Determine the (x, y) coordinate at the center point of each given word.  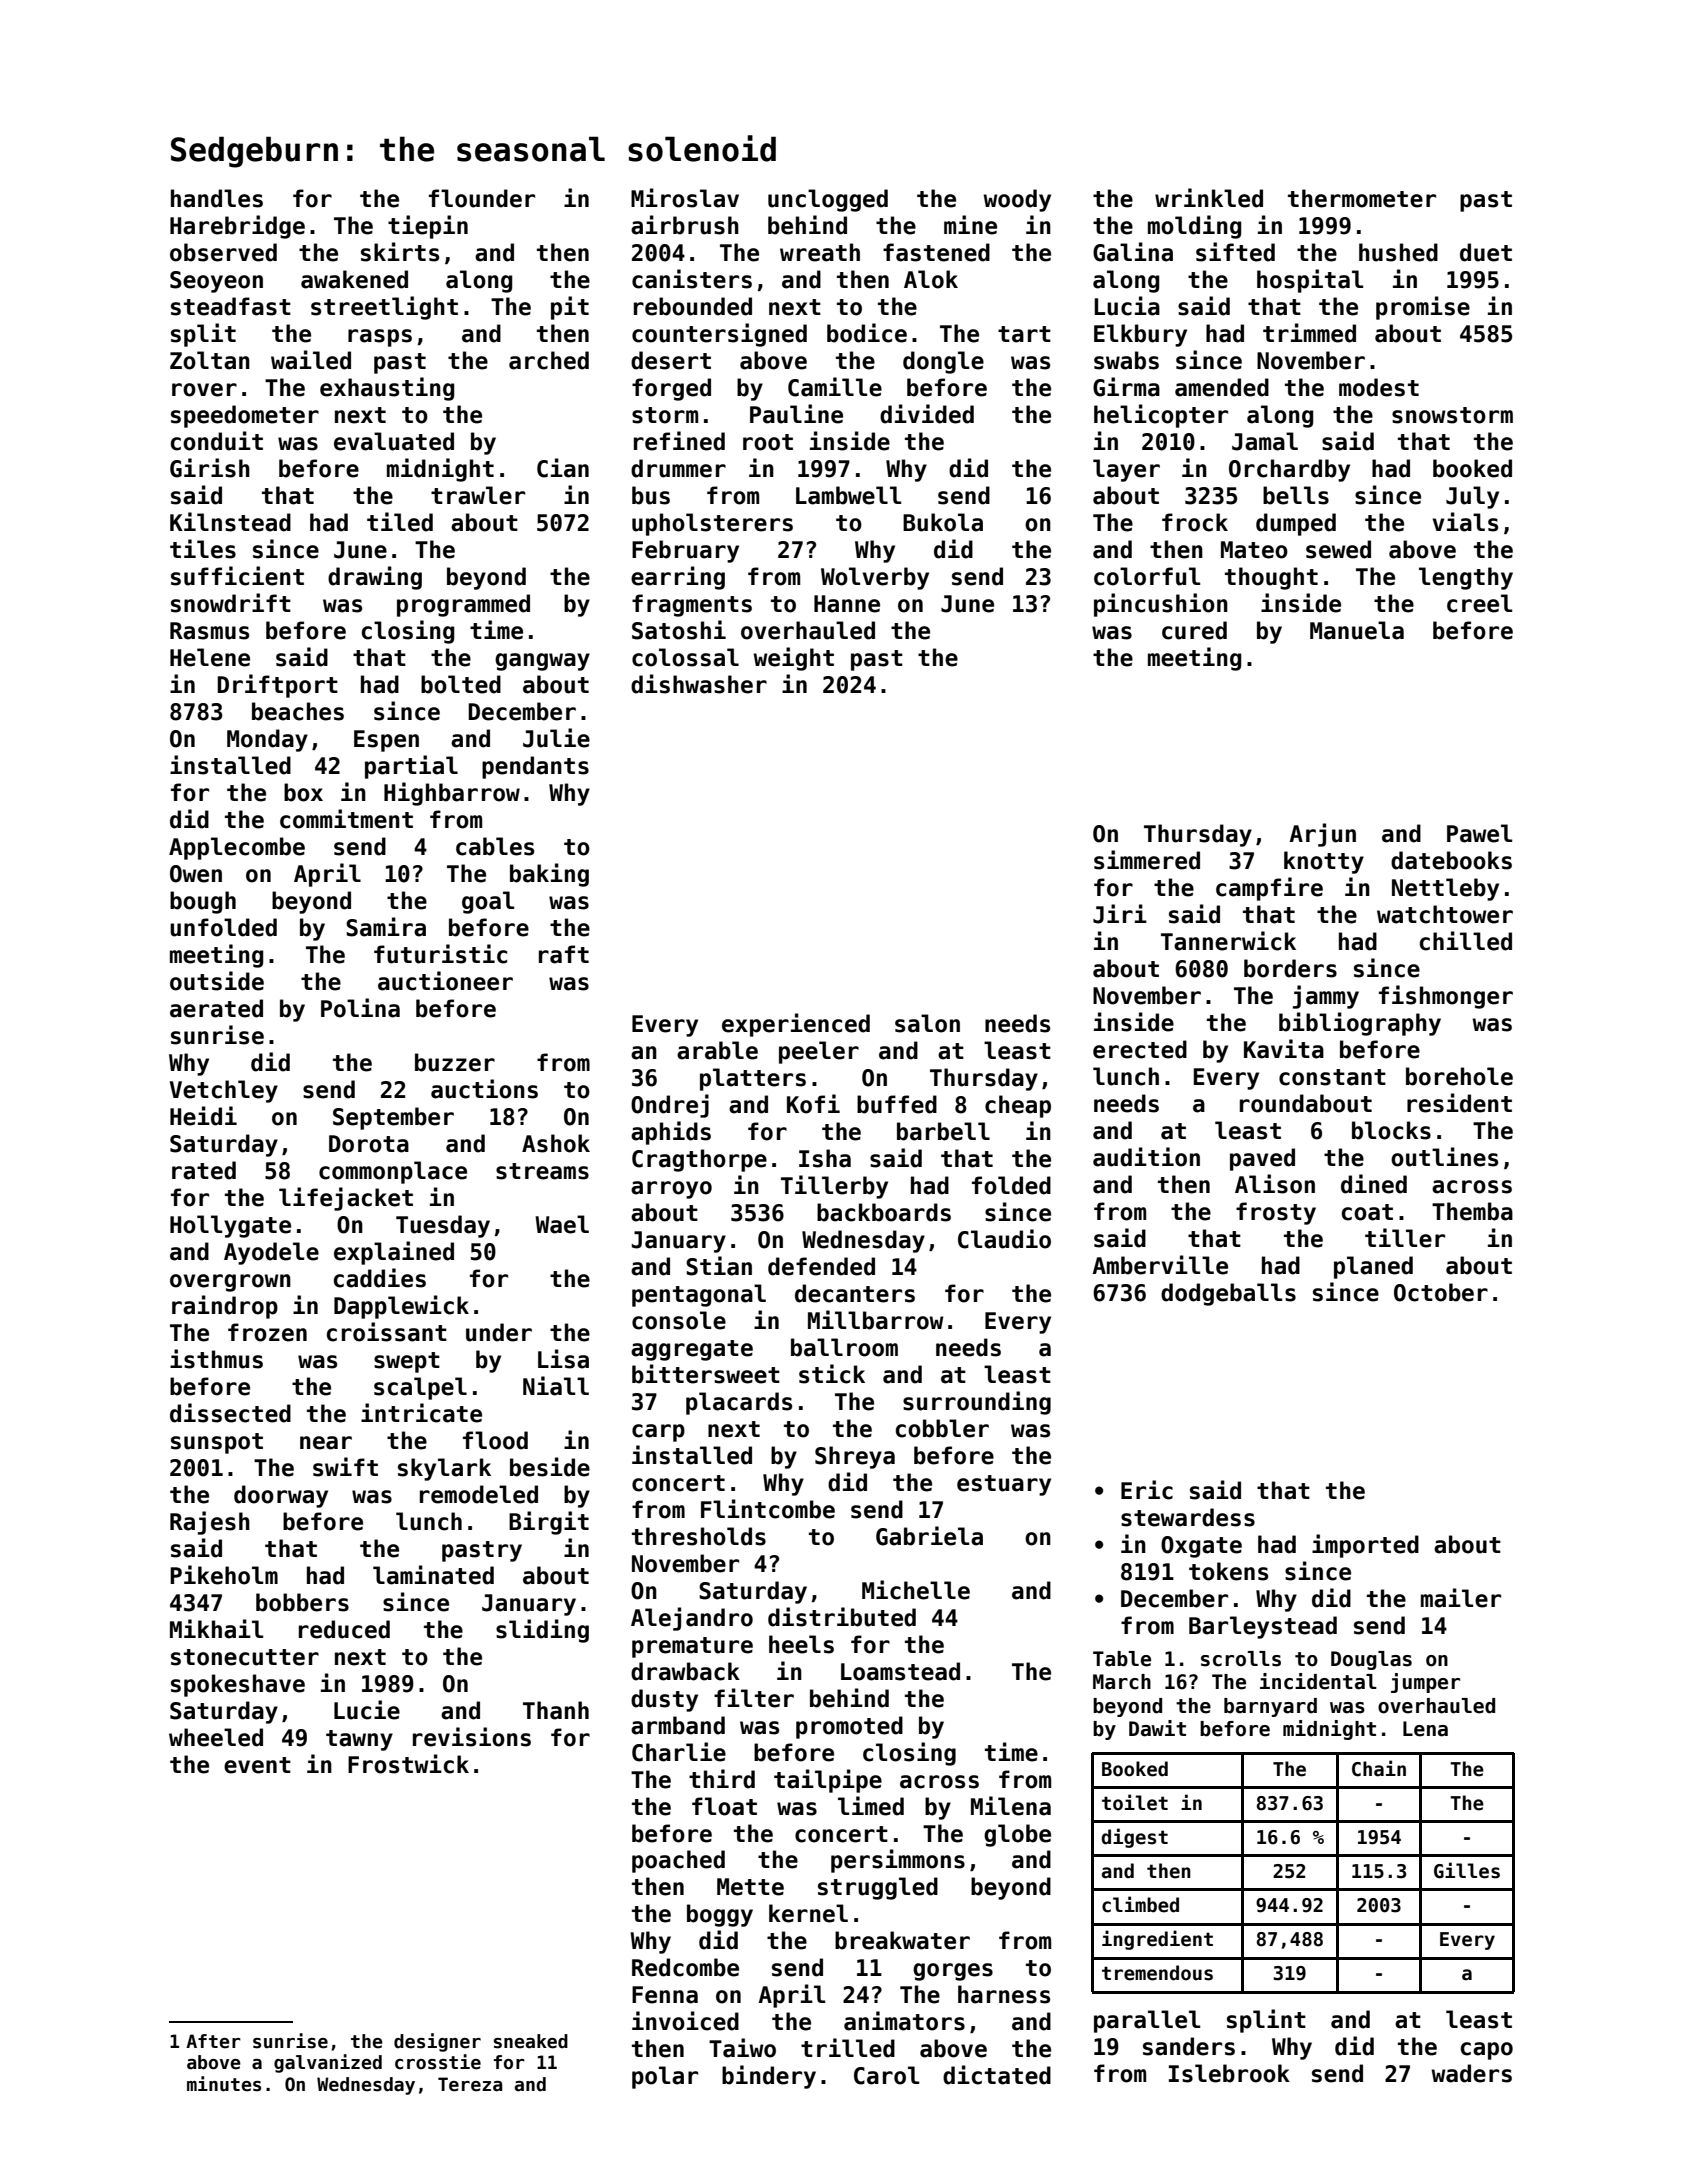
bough (203, 902)
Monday (267, 740)
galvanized (328, 2063)
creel (1479, 603)
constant (1332, 1077)
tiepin (428, 227)
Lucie (367, 1710)
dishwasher (699, 684)
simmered (1147, 860)
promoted (849, 1727)
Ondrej (670, 1106)
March (1122, 1682)
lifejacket (346, 1199)
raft (564, 954)
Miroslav (685, 198)
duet (1486, 252)
